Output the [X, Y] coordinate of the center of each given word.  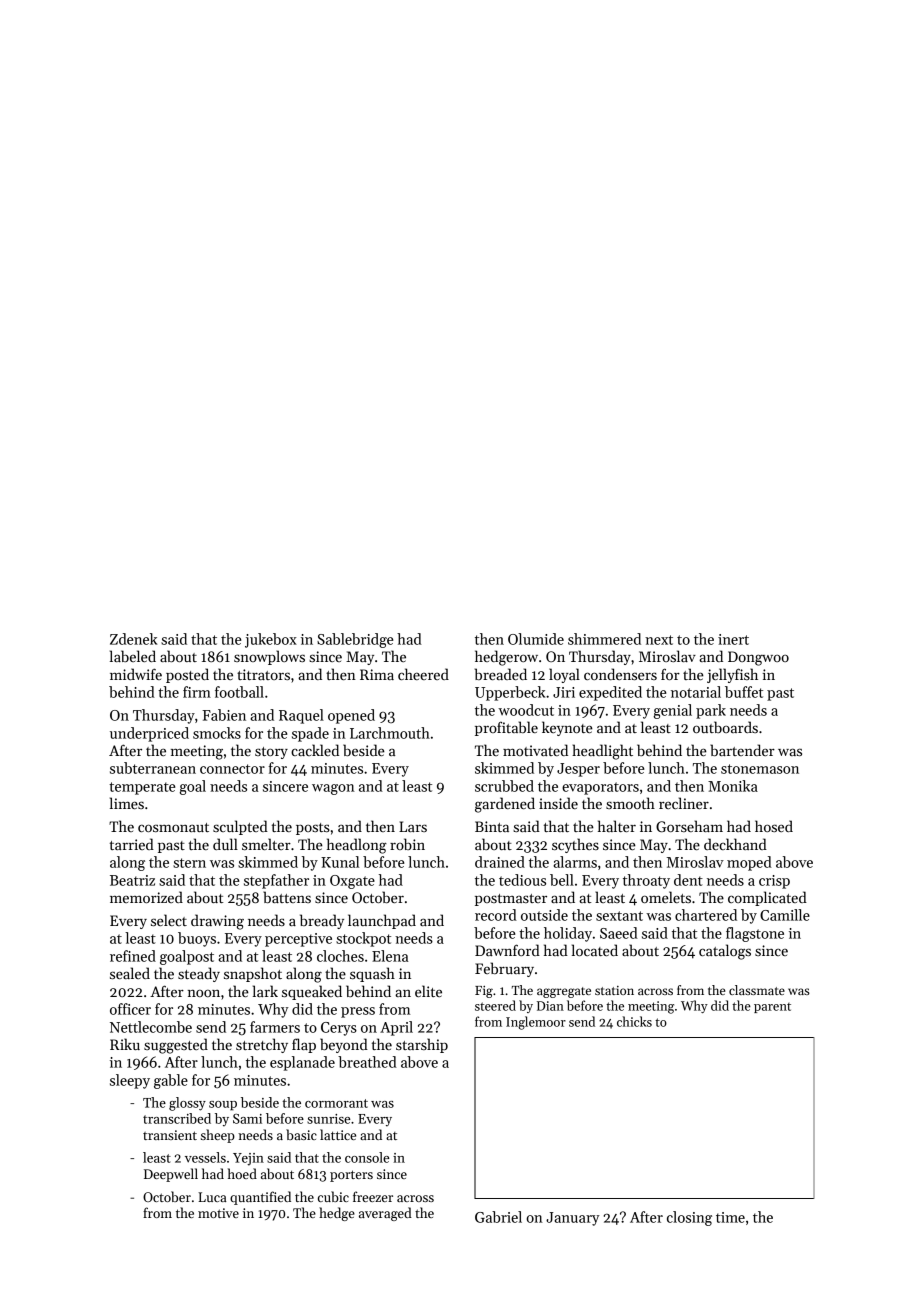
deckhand [735, 844]
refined [133, 956]
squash [372, 974]
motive [218, 1213]
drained [500, 862]
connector [232, 769]
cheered [423, 674]
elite [428, 991]
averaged [385, 1214]
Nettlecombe [151, 1027]
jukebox [271, 640]
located [595, 950]
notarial [696, 692]
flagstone [755, 934]
